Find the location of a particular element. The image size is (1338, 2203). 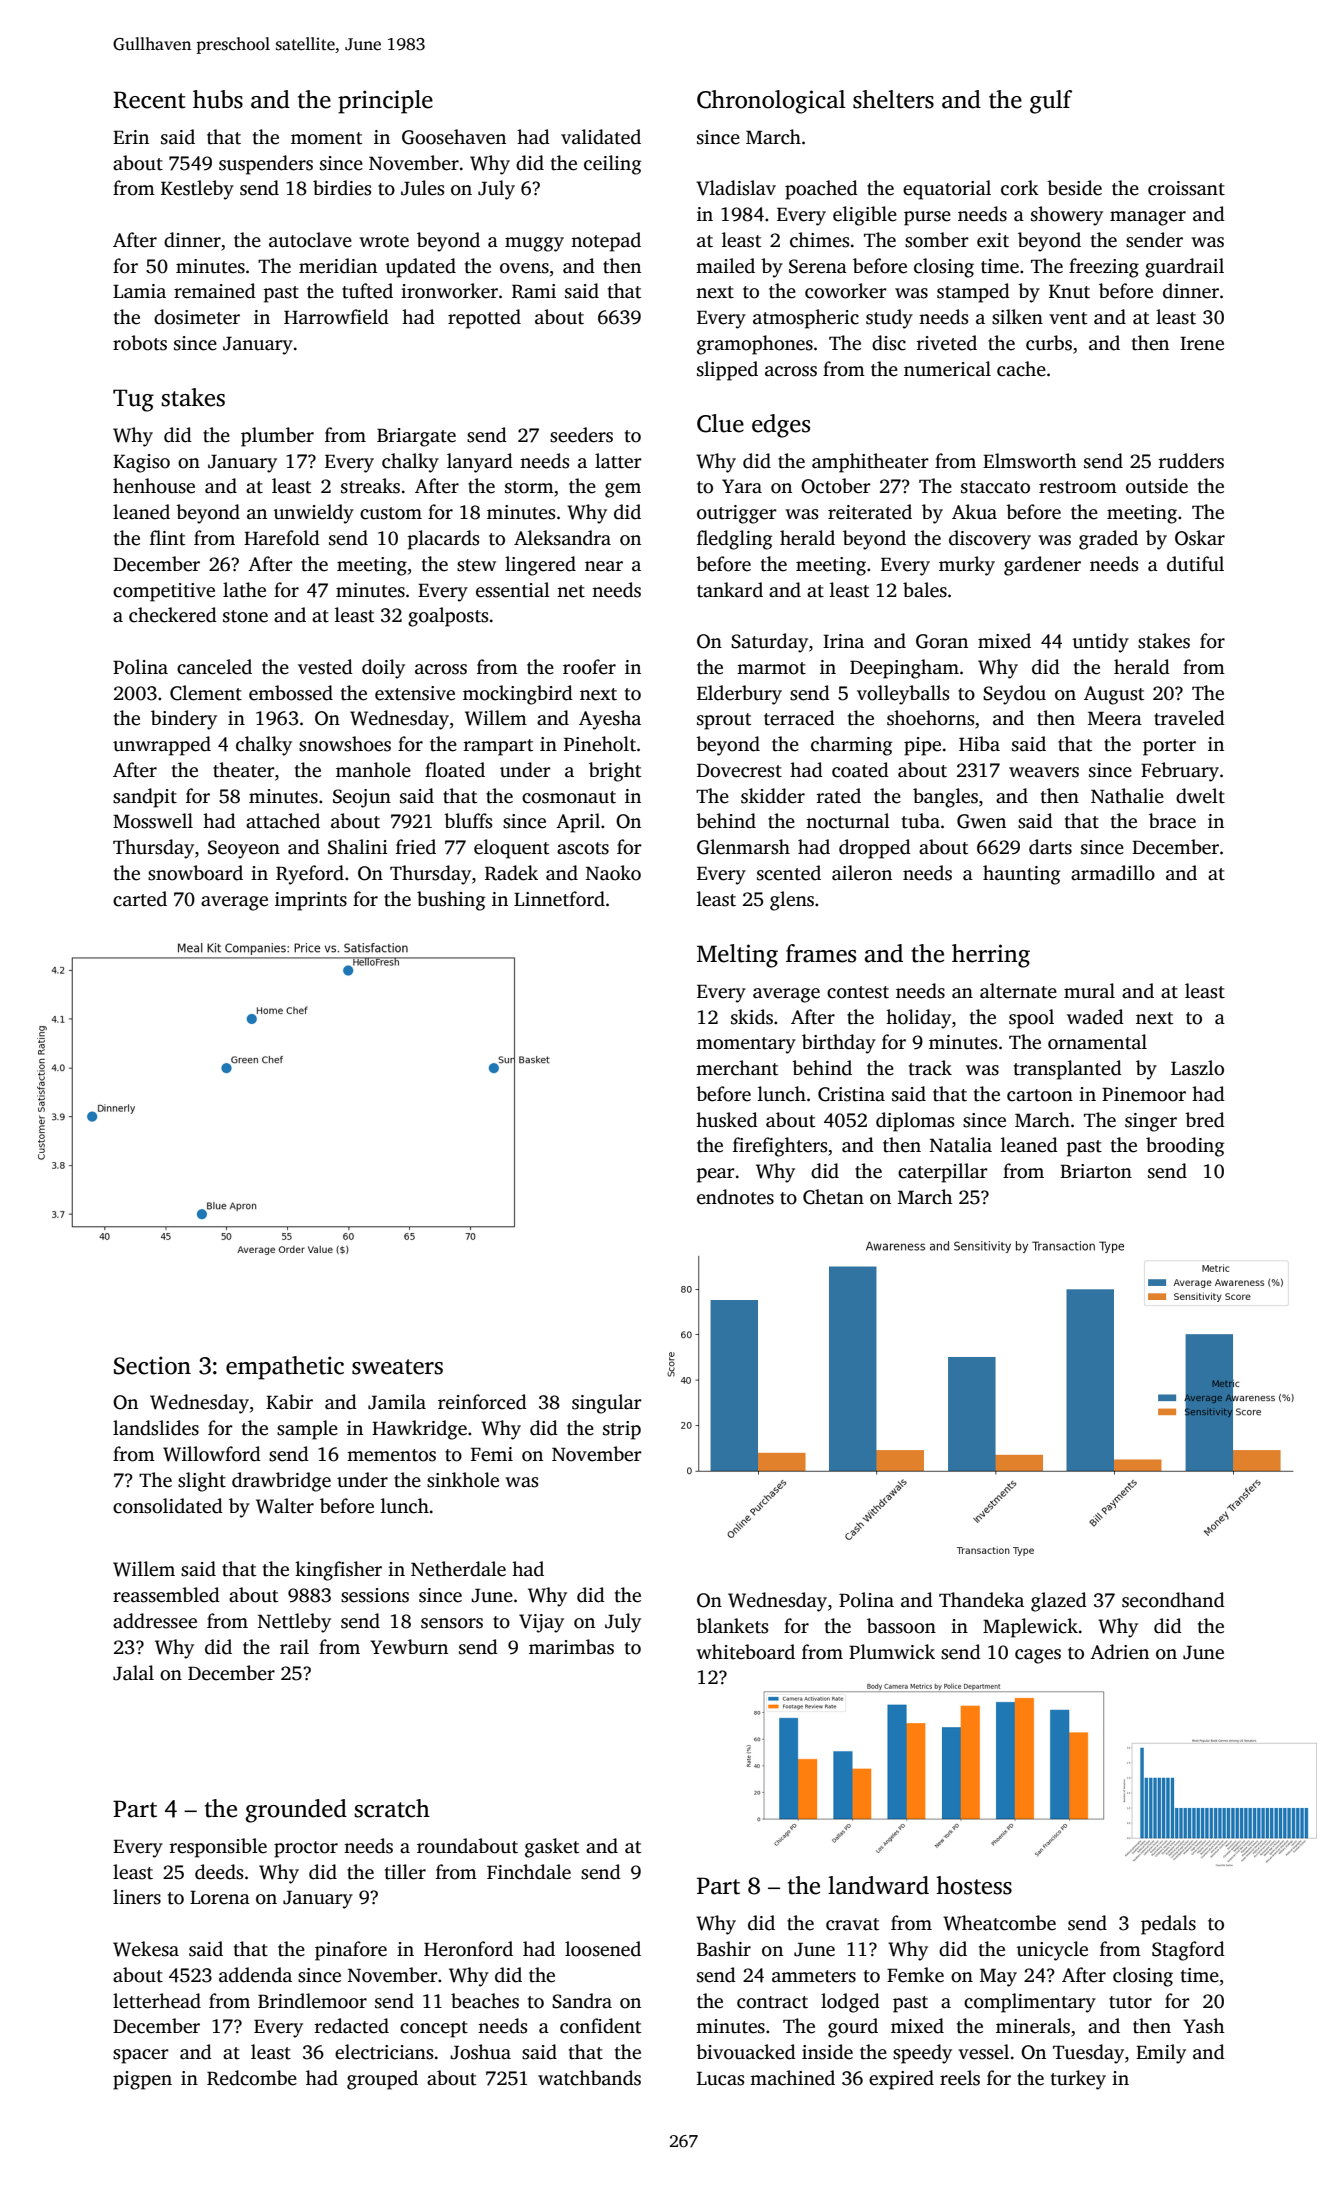

Chronological is located at coordinates (771, 102).
